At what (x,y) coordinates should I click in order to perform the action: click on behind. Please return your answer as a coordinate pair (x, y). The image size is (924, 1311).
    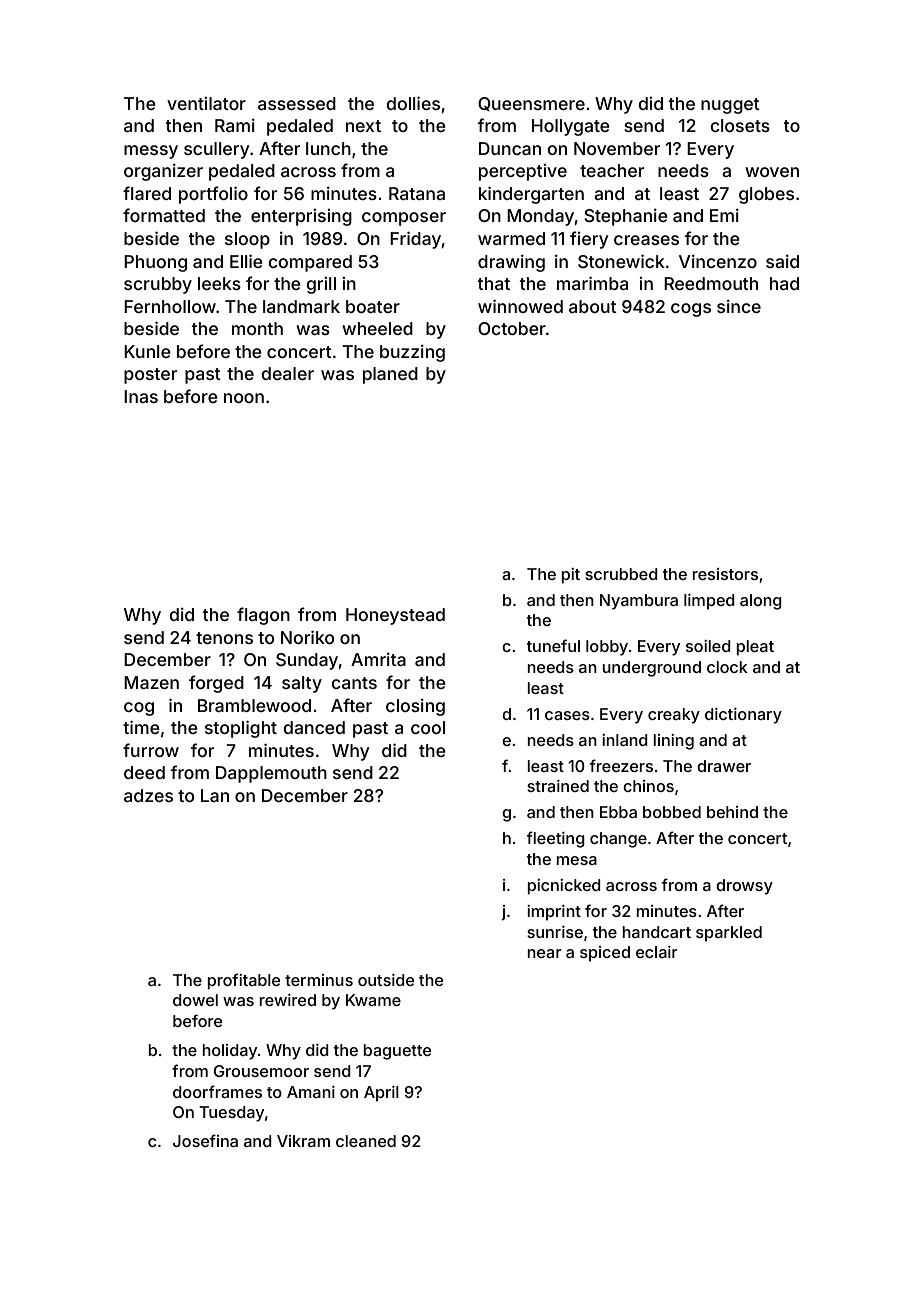
    Looking at the image, I should click on (732, 812).
